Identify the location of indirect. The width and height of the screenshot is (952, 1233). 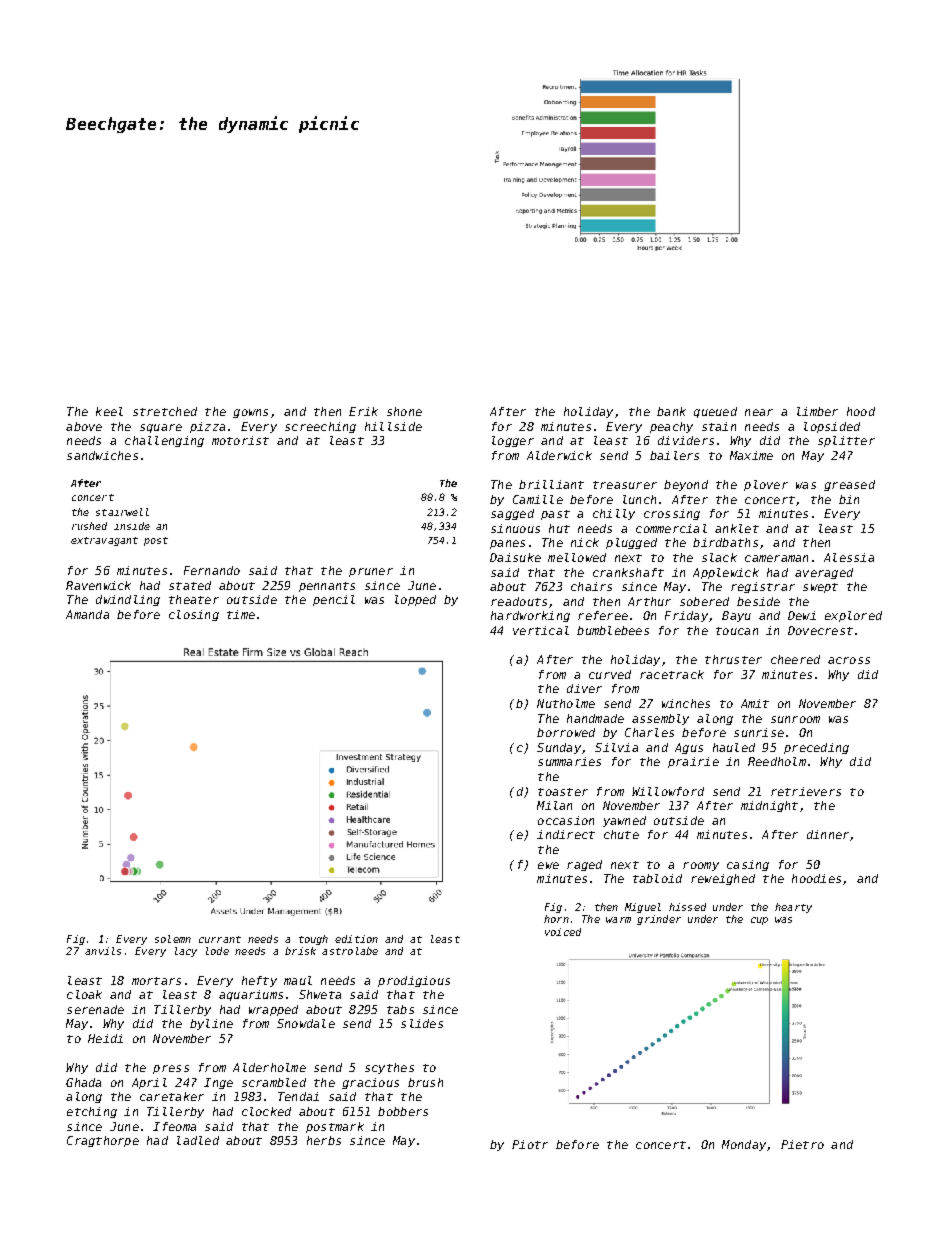
(566, 834).
